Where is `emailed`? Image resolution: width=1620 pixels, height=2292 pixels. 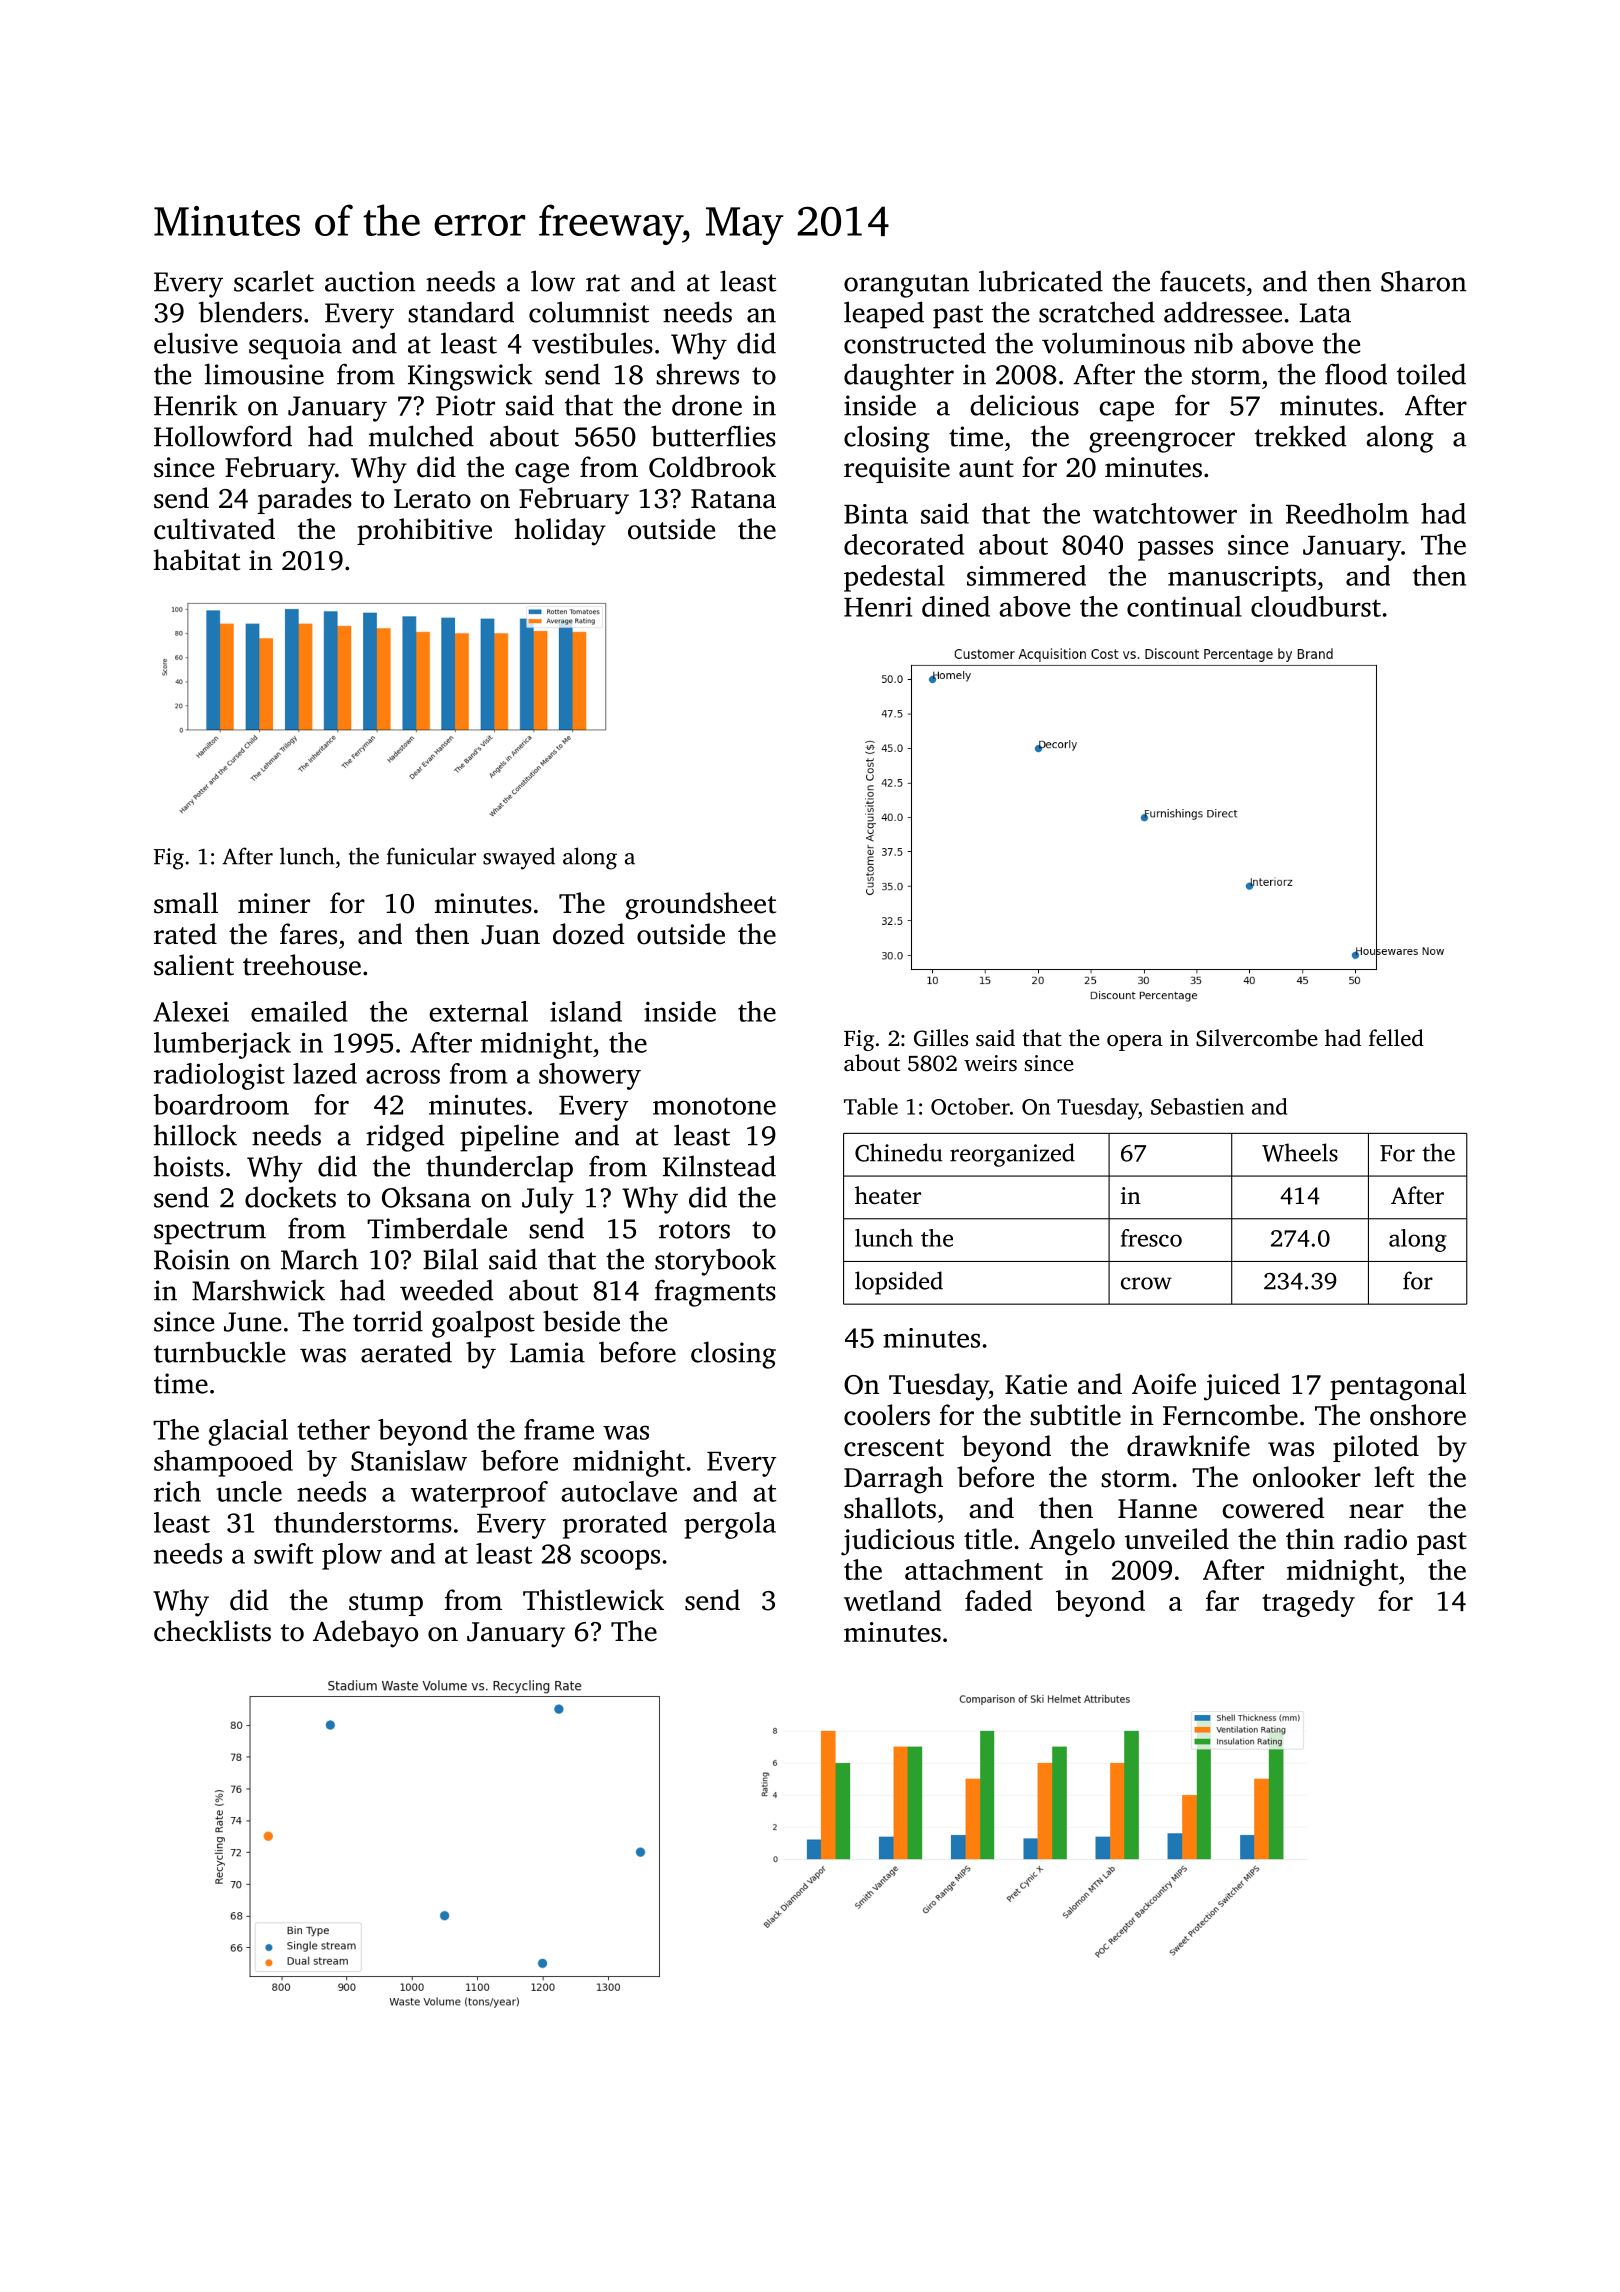 emailed is located at coordinates (299, 1011).
